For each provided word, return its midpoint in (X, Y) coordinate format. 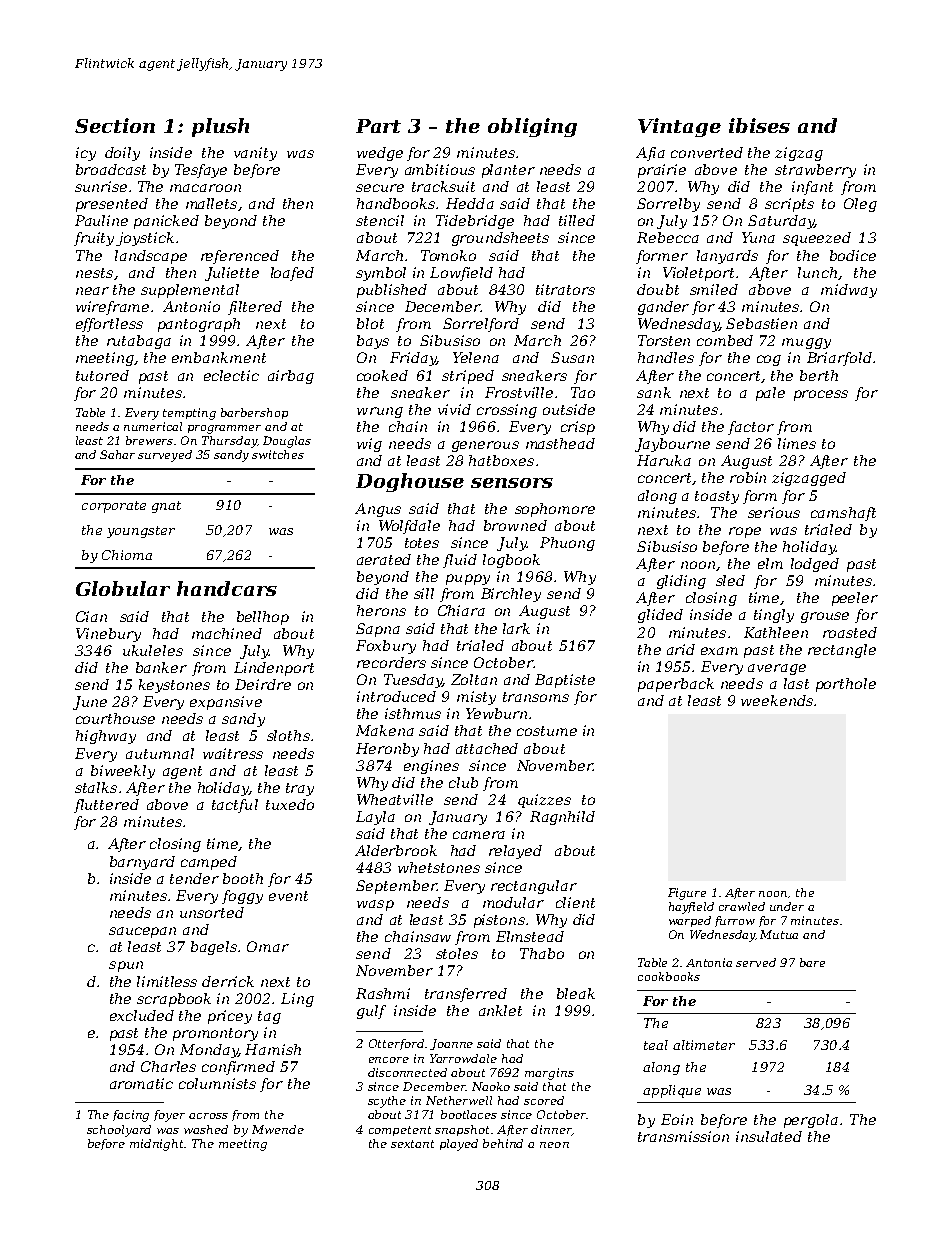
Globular (123, 588)
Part (378, 126)
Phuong (567, 544)
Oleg (860, 205)
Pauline (101, 220)
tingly (774, 616)
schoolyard (119, 1131)
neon (554, 1145)
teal (656, 1045)
